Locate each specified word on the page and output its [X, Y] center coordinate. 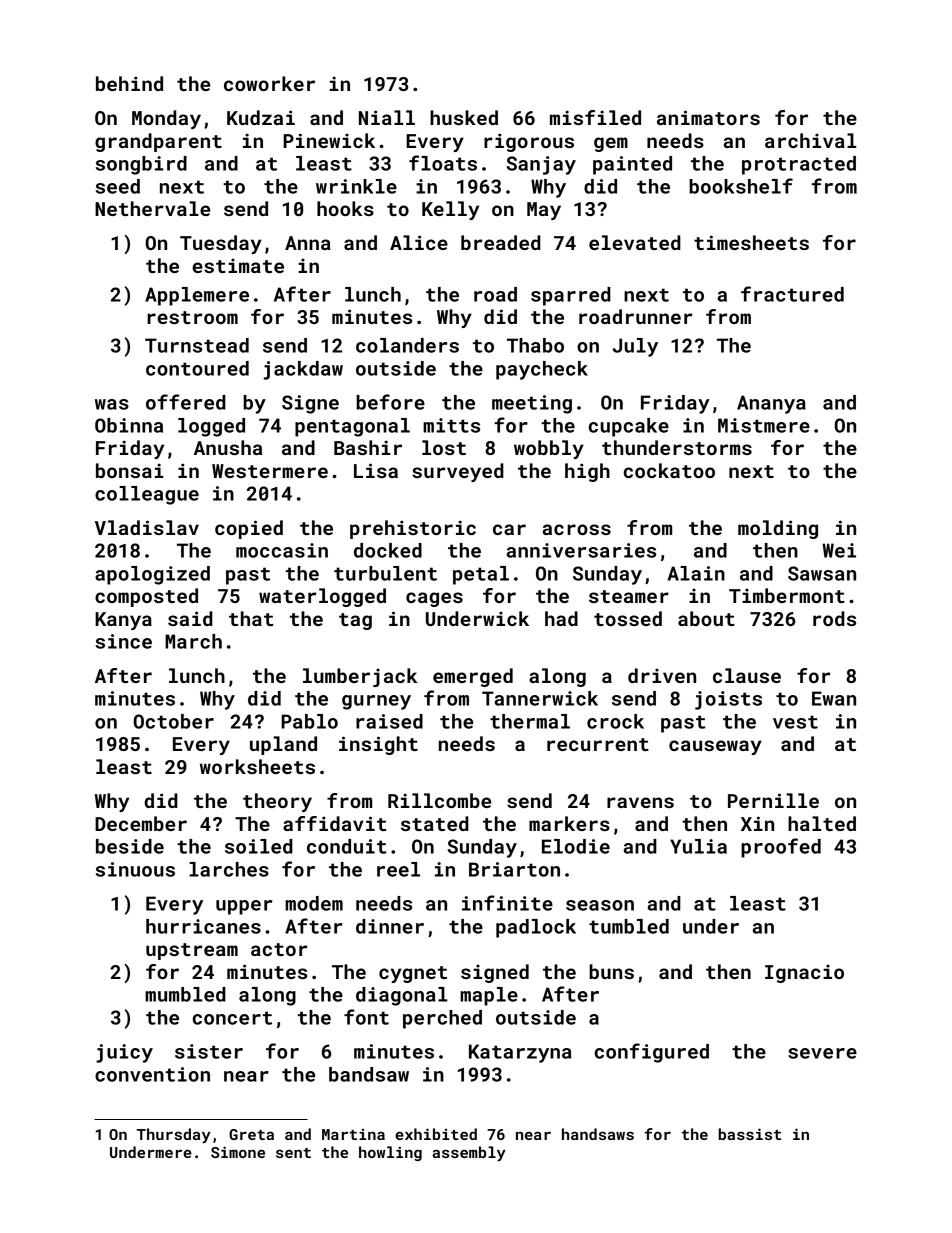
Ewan [834, 698]
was [112, 404]
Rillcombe [439, 800]
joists [728, 700]
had [561, 618]
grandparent [158, 142]
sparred [571, 296]
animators [708, 117]
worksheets [257, 766]
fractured [792, 294]
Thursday [174, 1136]
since [124, 641]
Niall [387, 117]
